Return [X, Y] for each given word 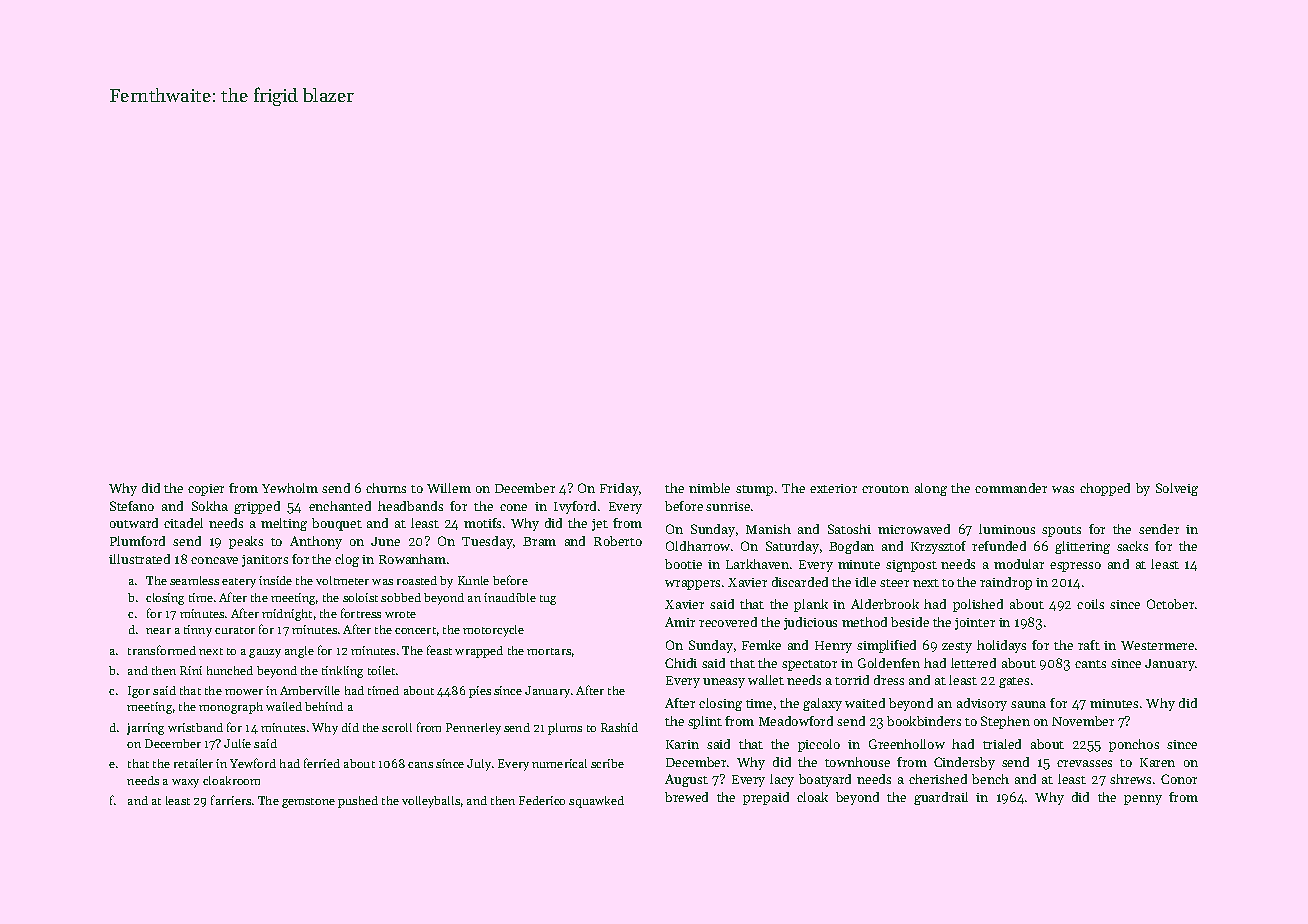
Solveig [1177, 489]
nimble [709, 488]
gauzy [265, 653]
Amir [680, 622]
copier [206, 490]
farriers [231, 800]
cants [1090, 664]
